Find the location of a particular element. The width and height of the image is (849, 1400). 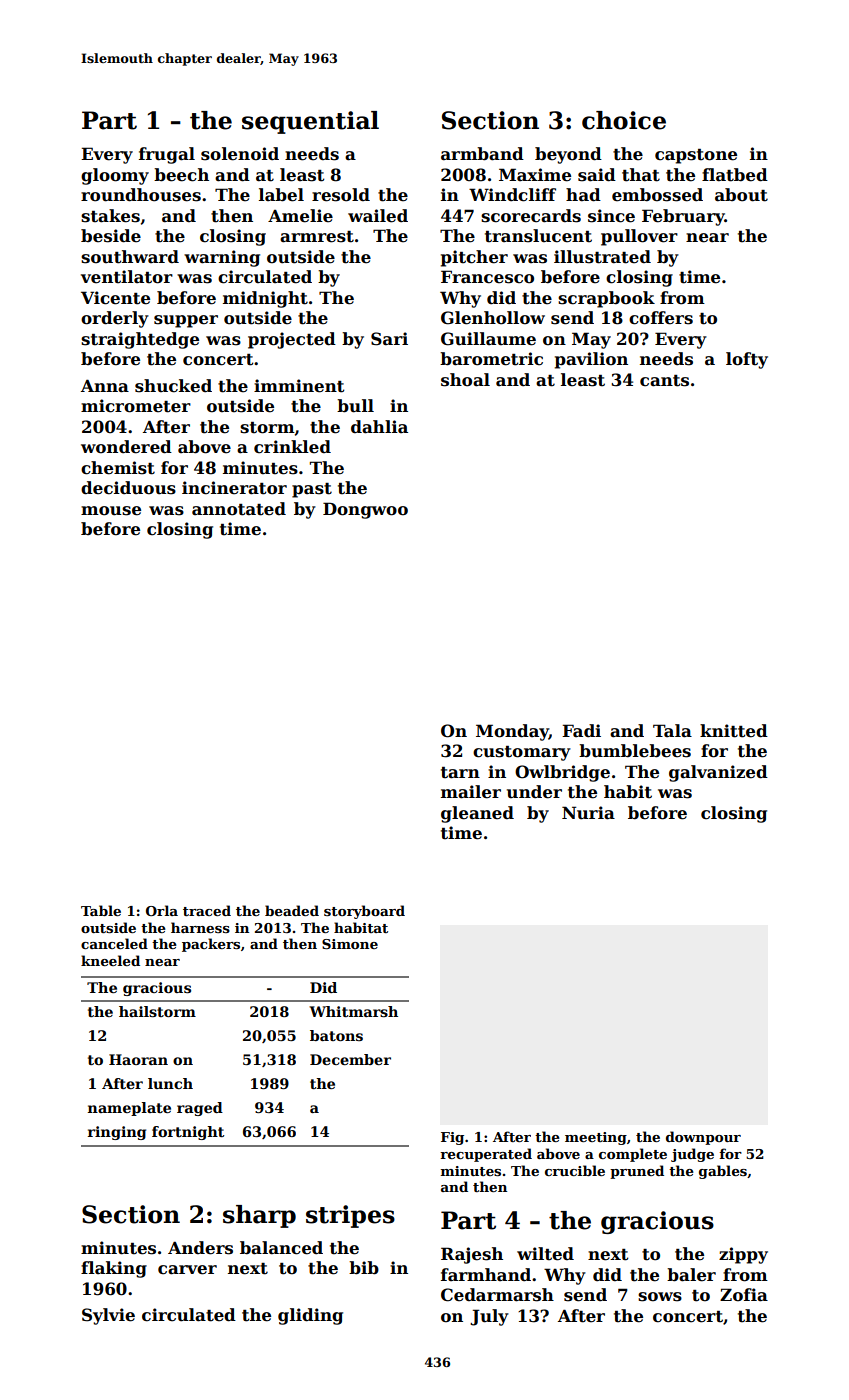

Monday is located at coordinates (512, 732).
